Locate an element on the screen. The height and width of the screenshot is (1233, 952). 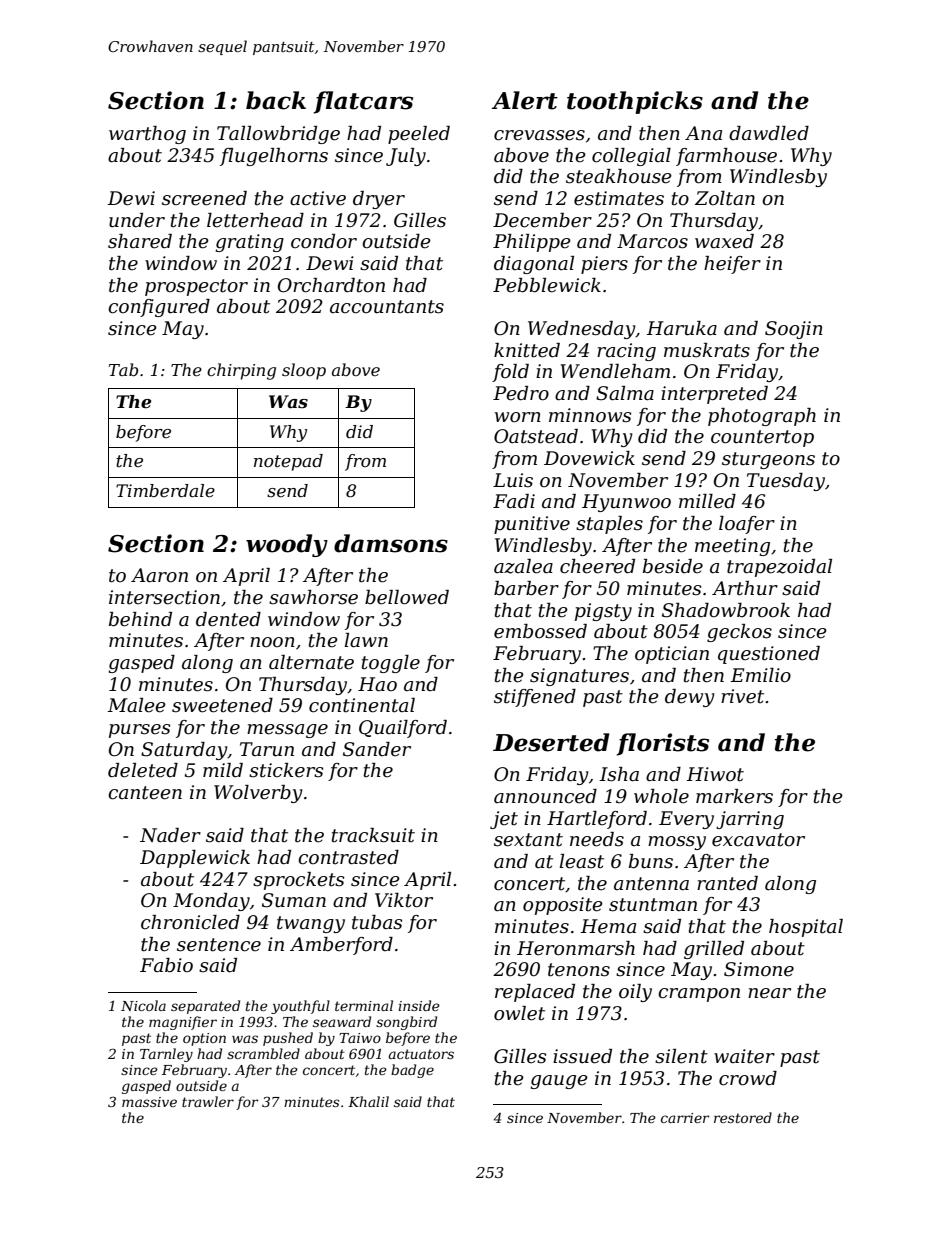
worn is located at coordinates (518, 417).
